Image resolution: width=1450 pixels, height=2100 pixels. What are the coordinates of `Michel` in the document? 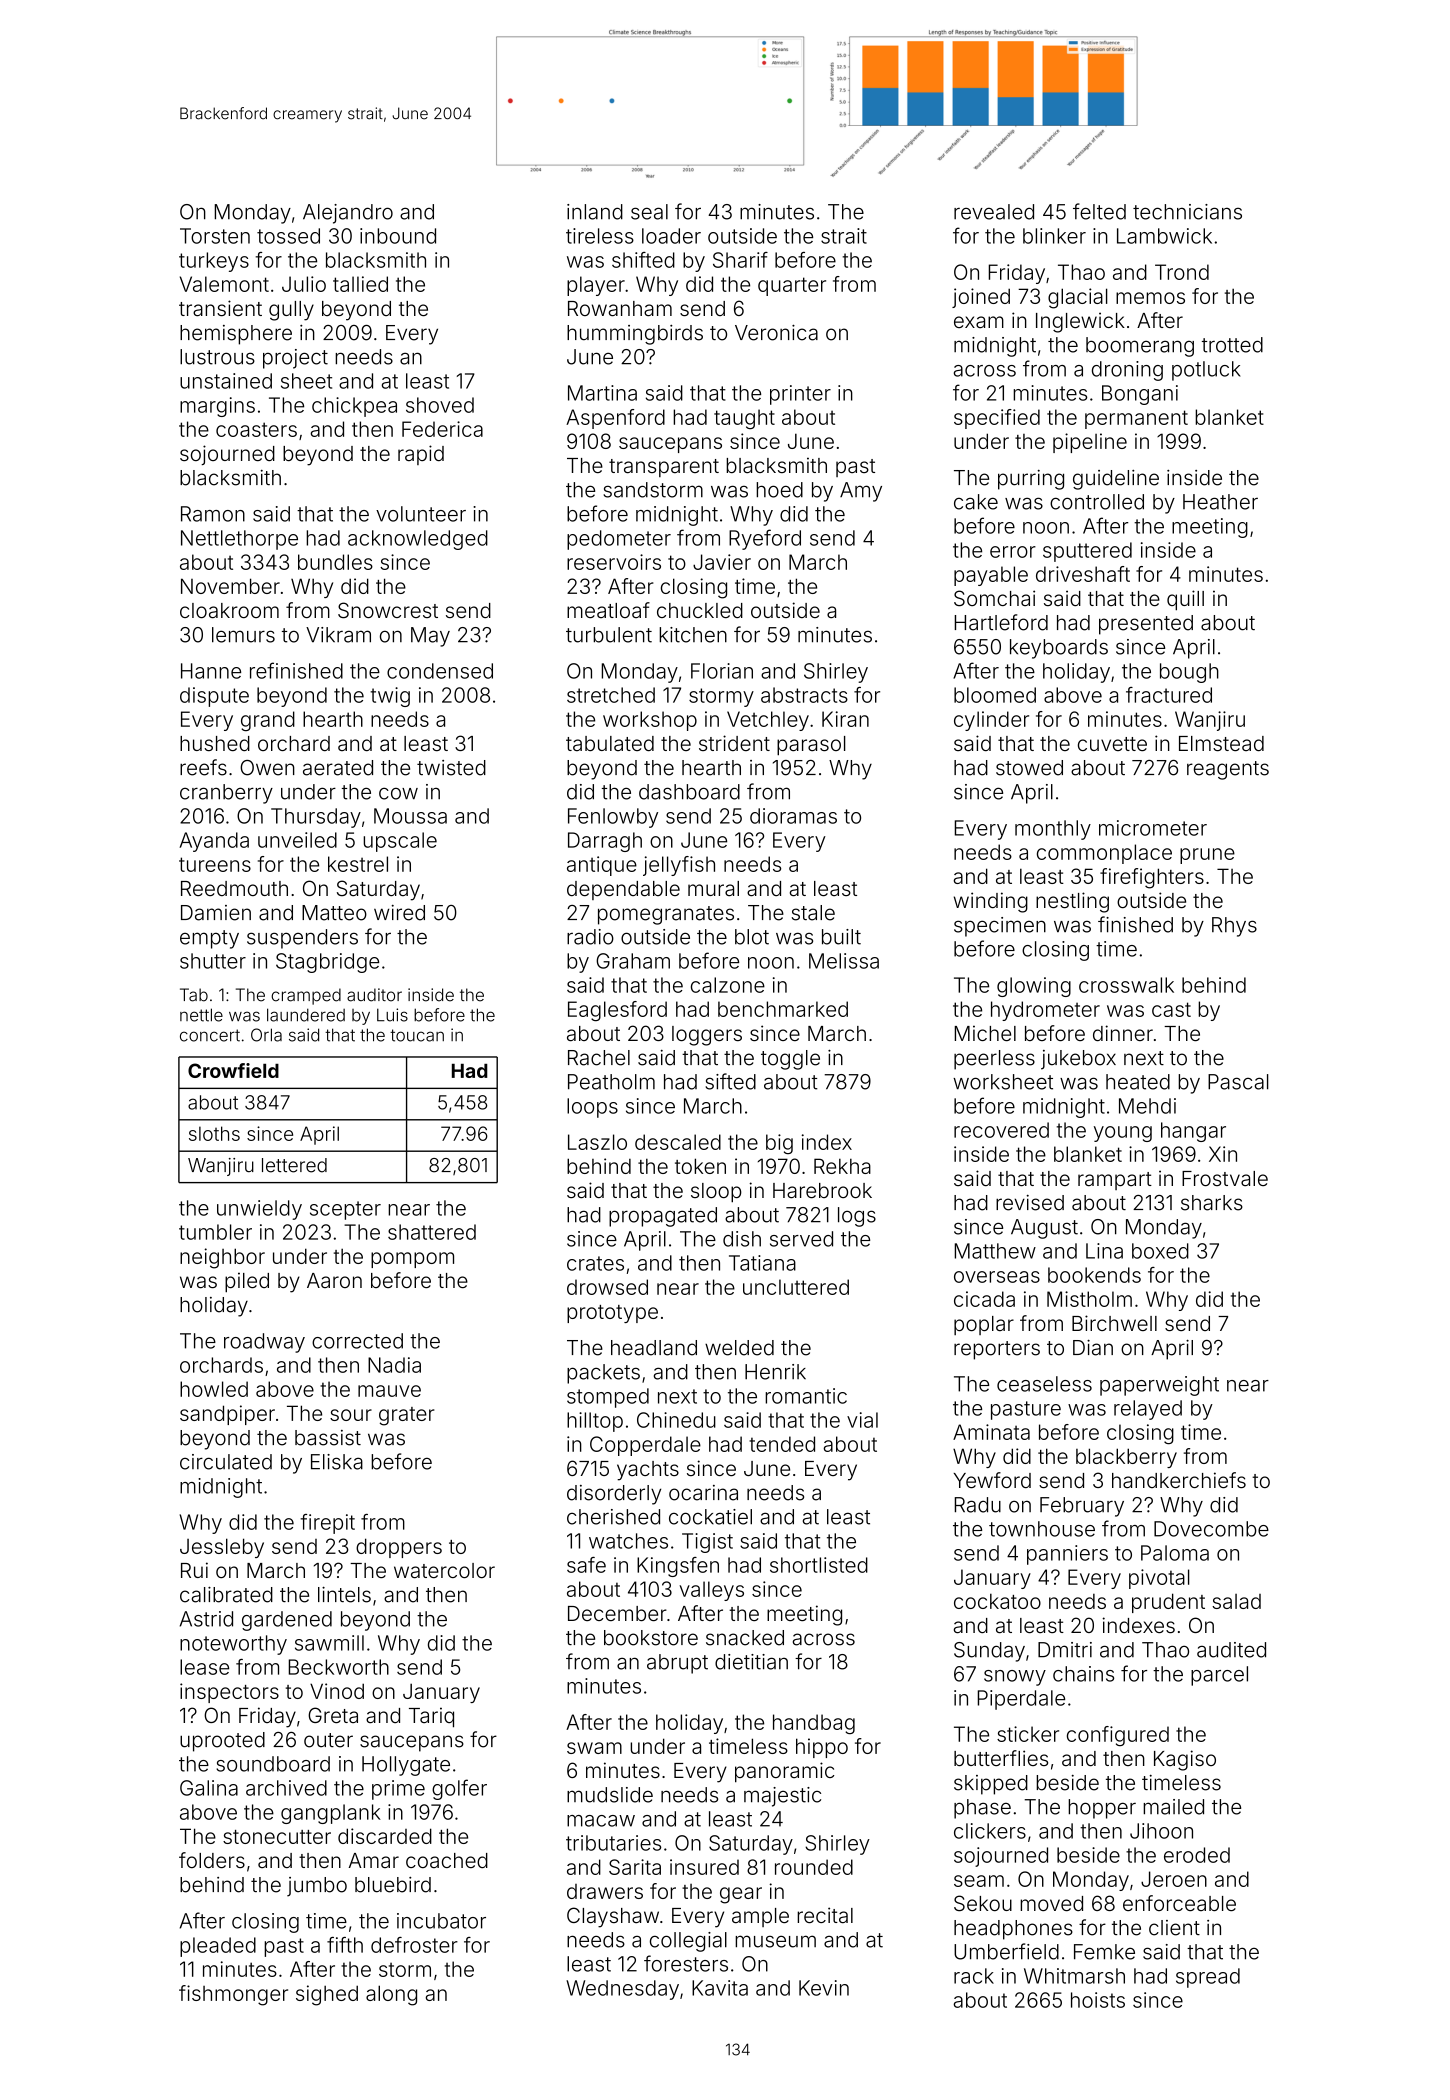 It's located at (985, 1033).
